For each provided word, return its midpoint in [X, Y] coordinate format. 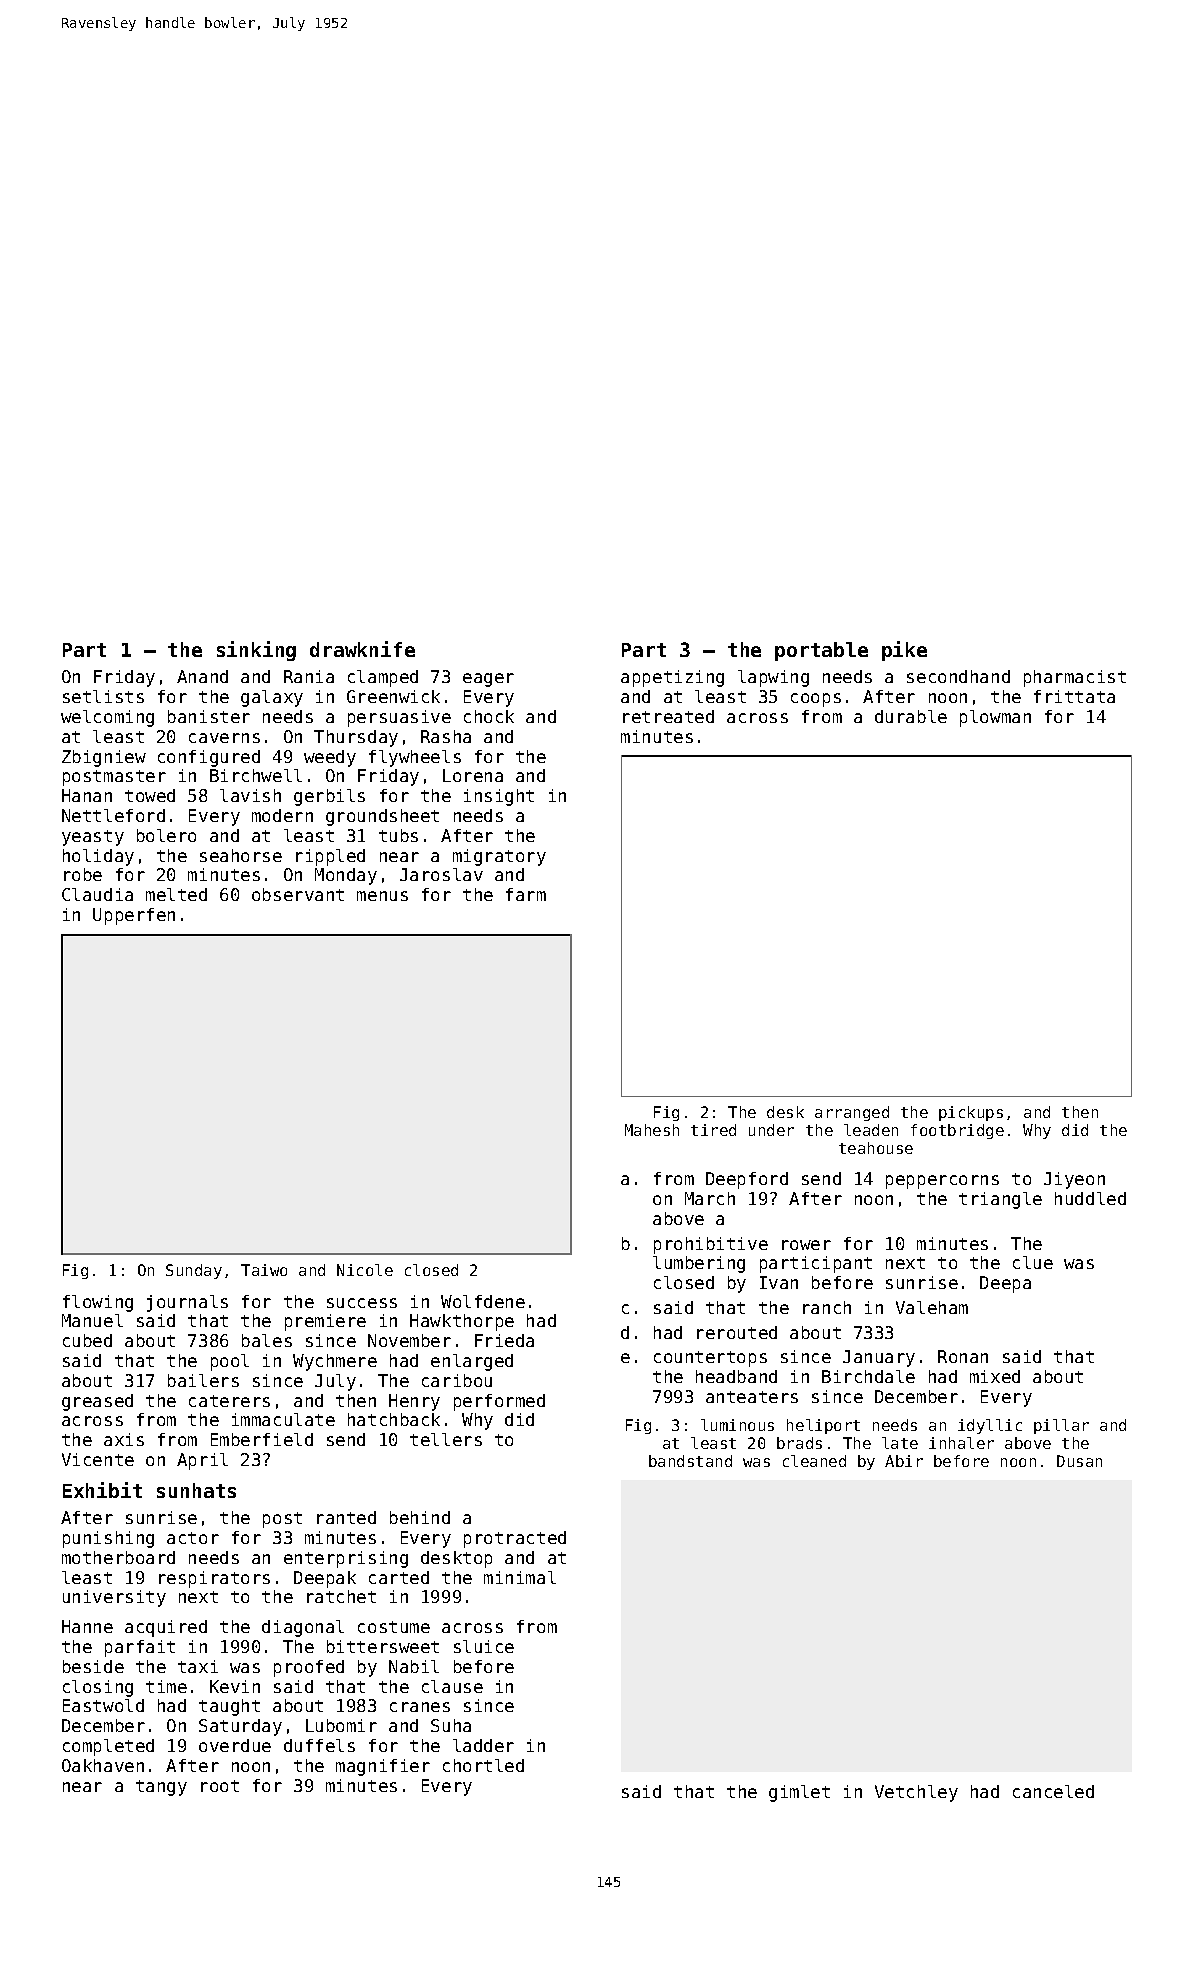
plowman [995, 718]
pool [230, 1362]
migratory [499, 857]
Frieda [504, 1340]
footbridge [957, 1131]
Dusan [1079, 1461]
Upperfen [134, 916]
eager [488, 680]
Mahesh [652, 1130]
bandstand [690, 1461]
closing [98, 1688]
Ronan [963, 1356]
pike [904, 651]
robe [83, 874]
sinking [256, 651]
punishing [108, 1539]
